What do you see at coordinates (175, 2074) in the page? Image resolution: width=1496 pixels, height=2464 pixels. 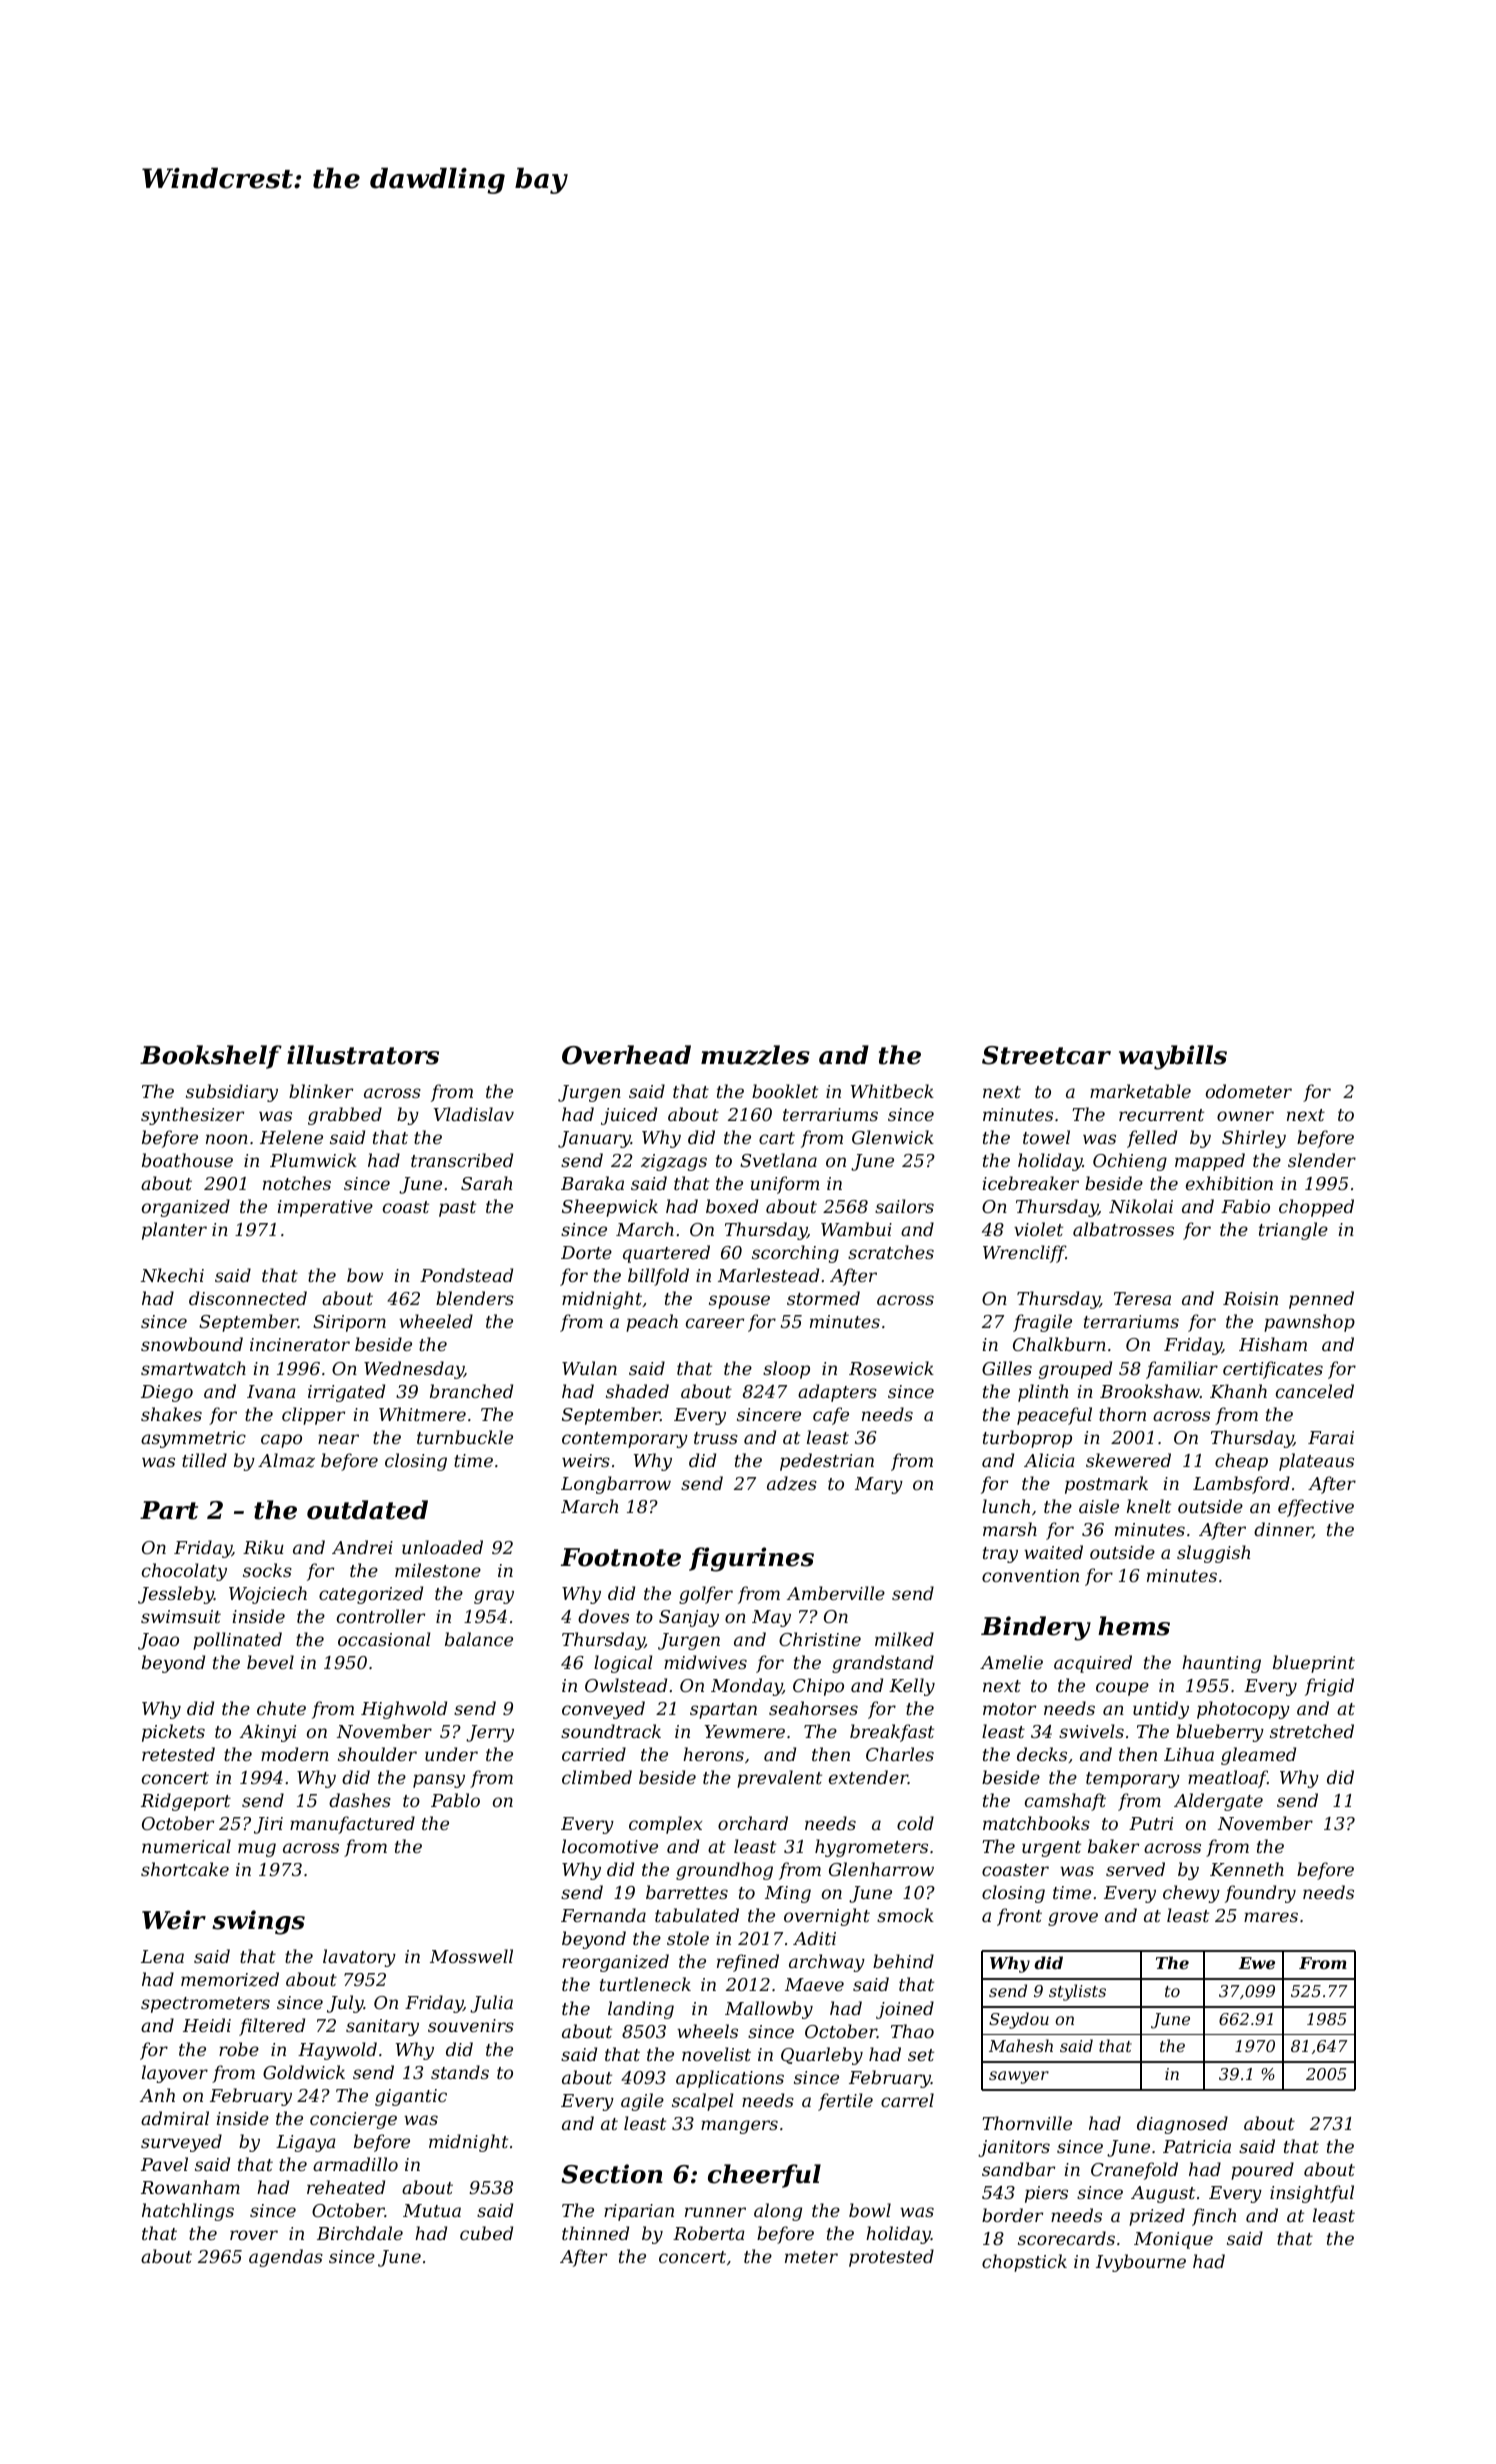 I see `layover` at bounding box center [175, 2074].
